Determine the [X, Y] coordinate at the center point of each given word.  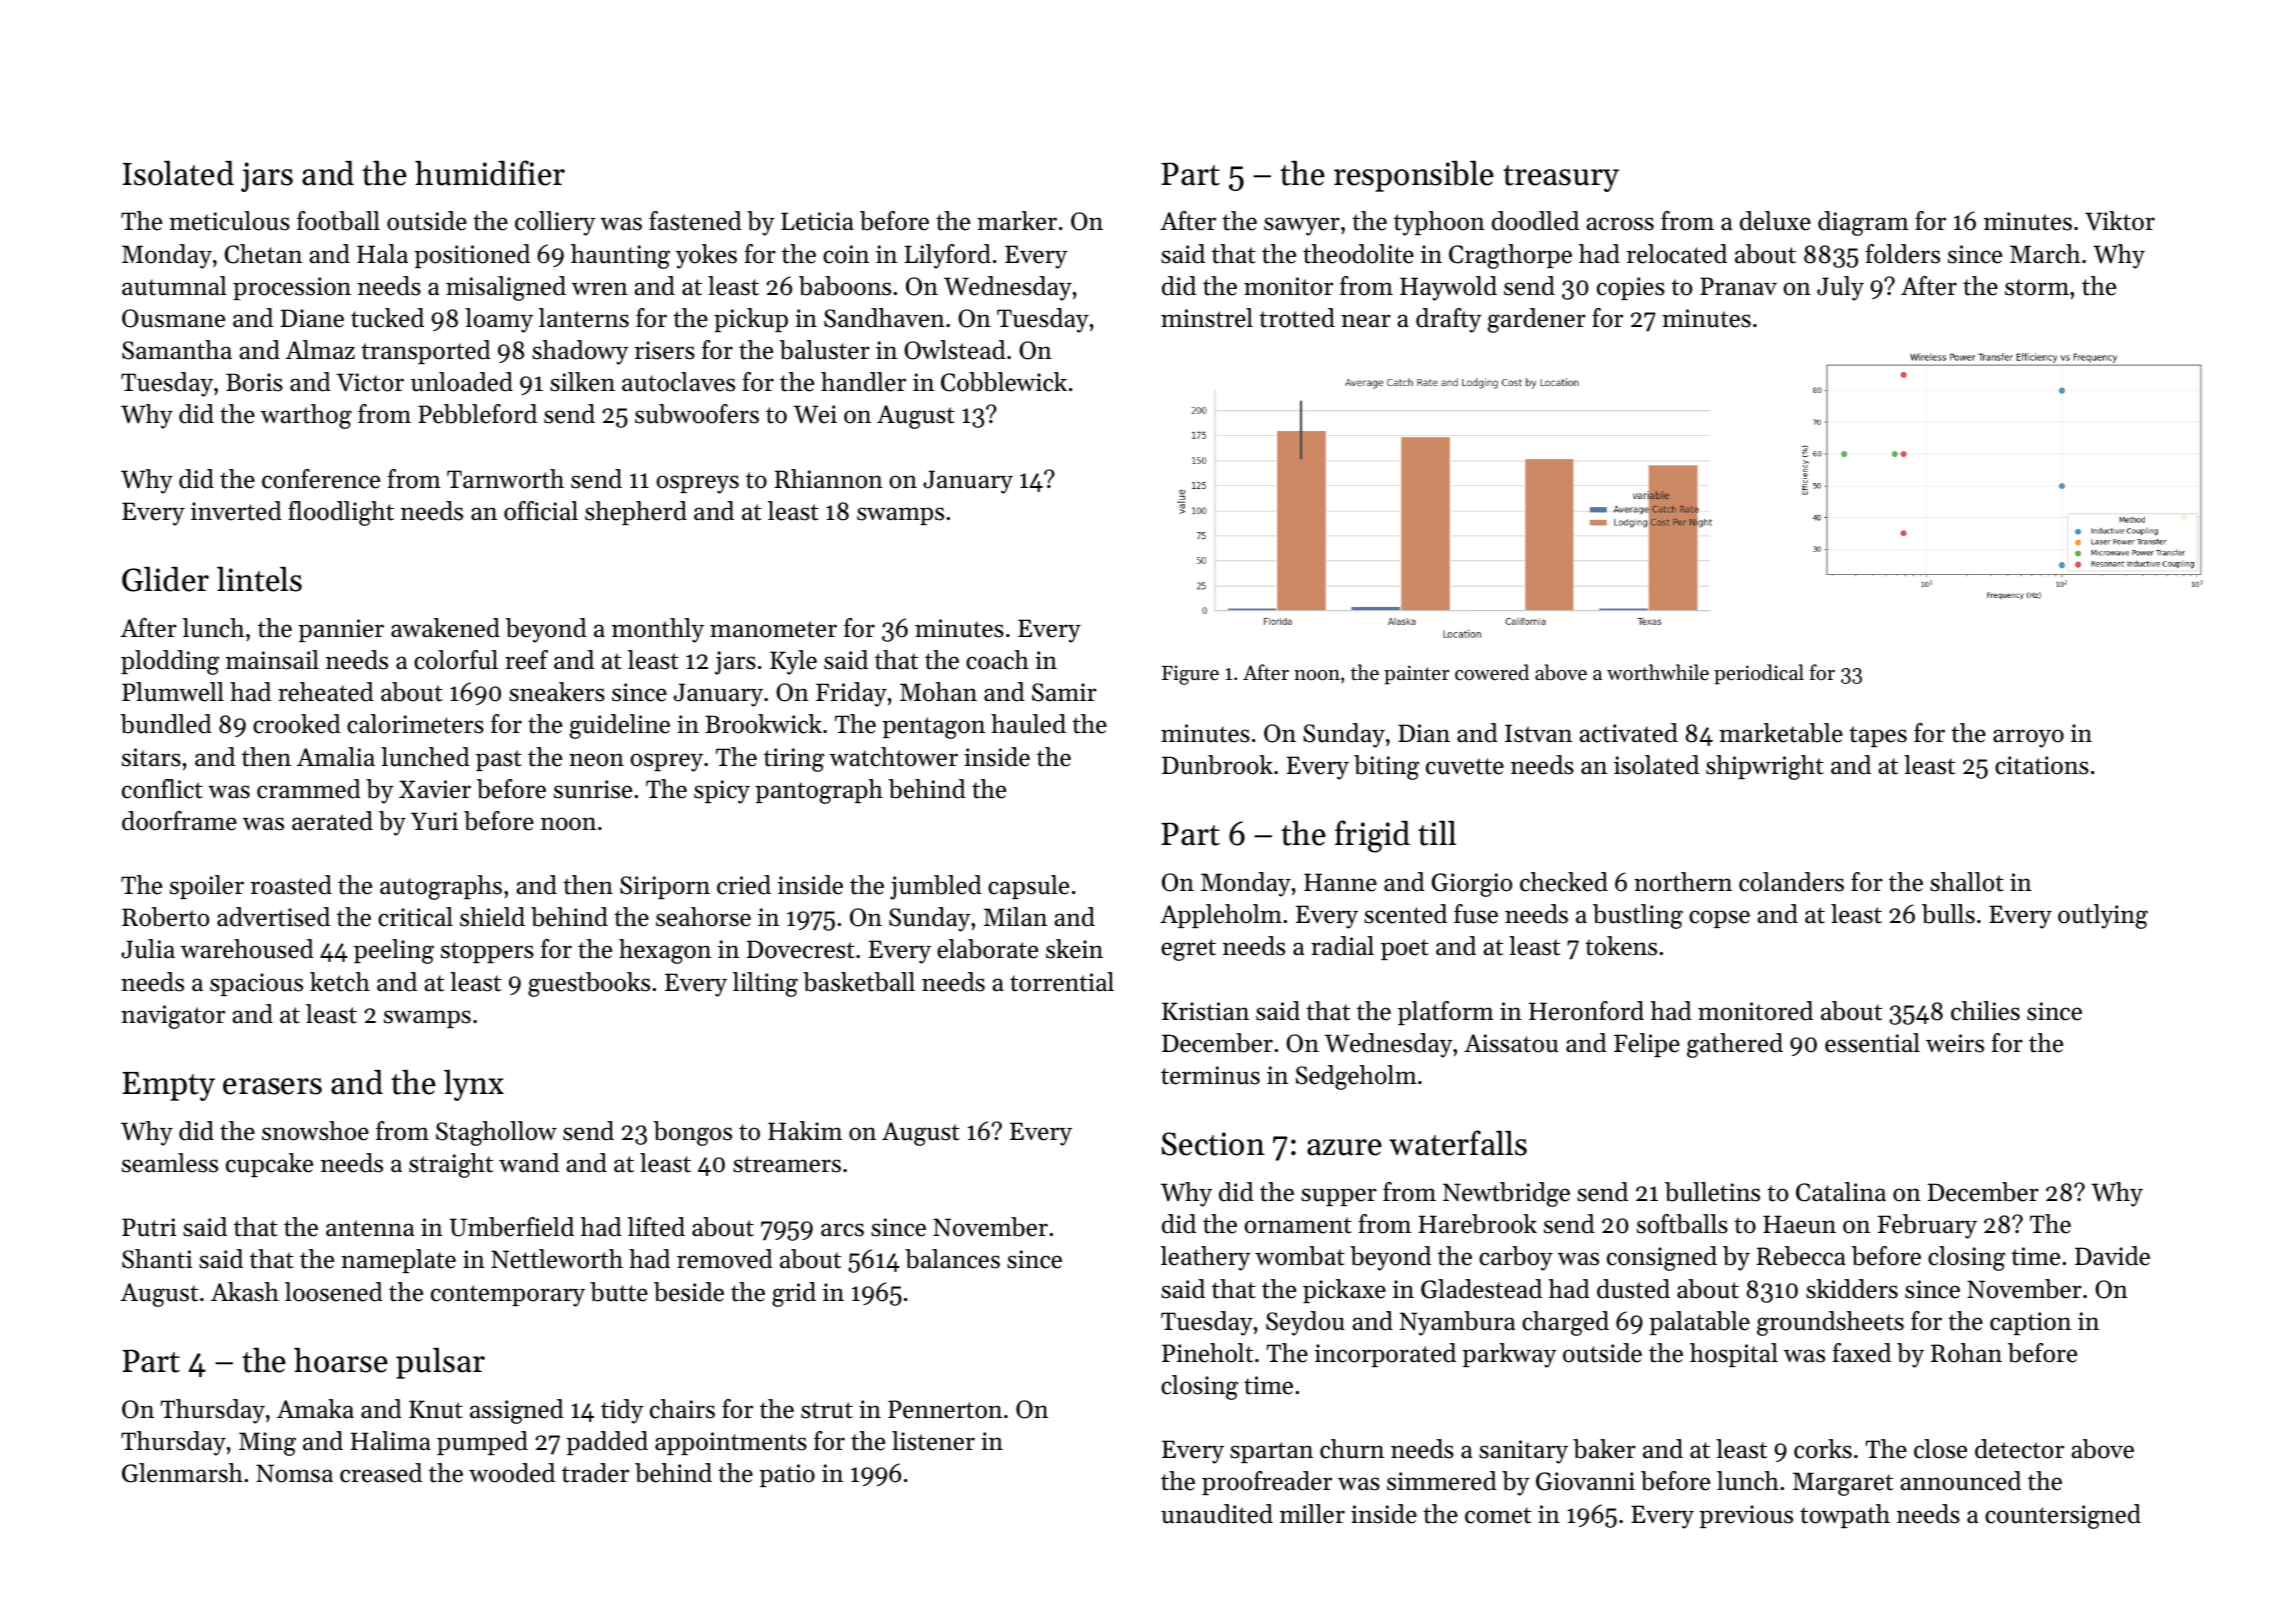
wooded [512, 1473]
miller [1312, 1514]
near [1366, 321]
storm [2037, 287]
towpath [1845, 1516]
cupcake [269, 1165]
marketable [1781, 733]
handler [863, 382]
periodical [1759, 674]
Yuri [434, 821]
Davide [2112, 1256]
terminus [1210, 1075]
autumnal [174, 286]
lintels [259, 579]
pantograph [819, 791]
